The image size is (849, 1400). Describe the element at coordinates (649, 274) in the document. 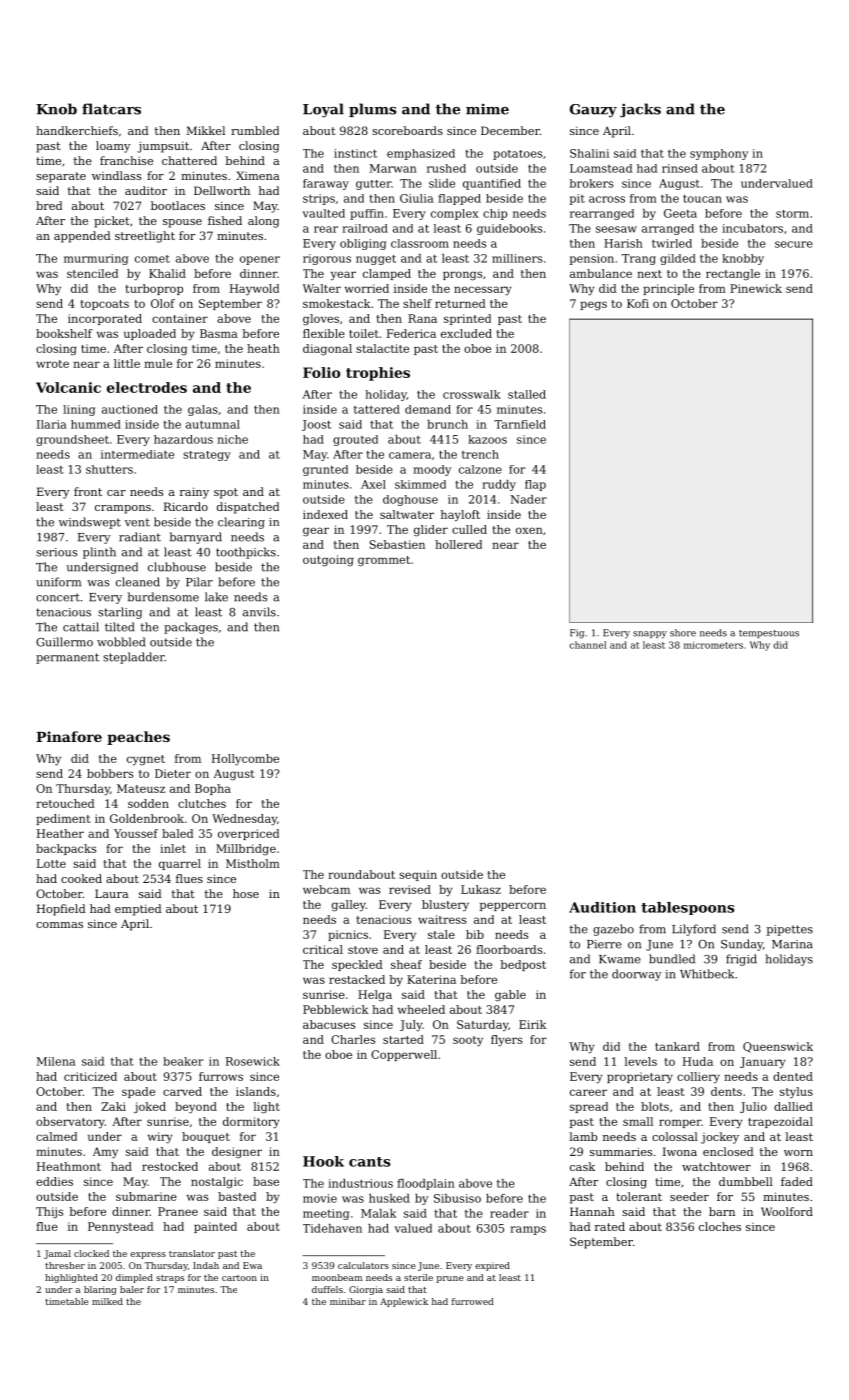

I see `next` at that location.
